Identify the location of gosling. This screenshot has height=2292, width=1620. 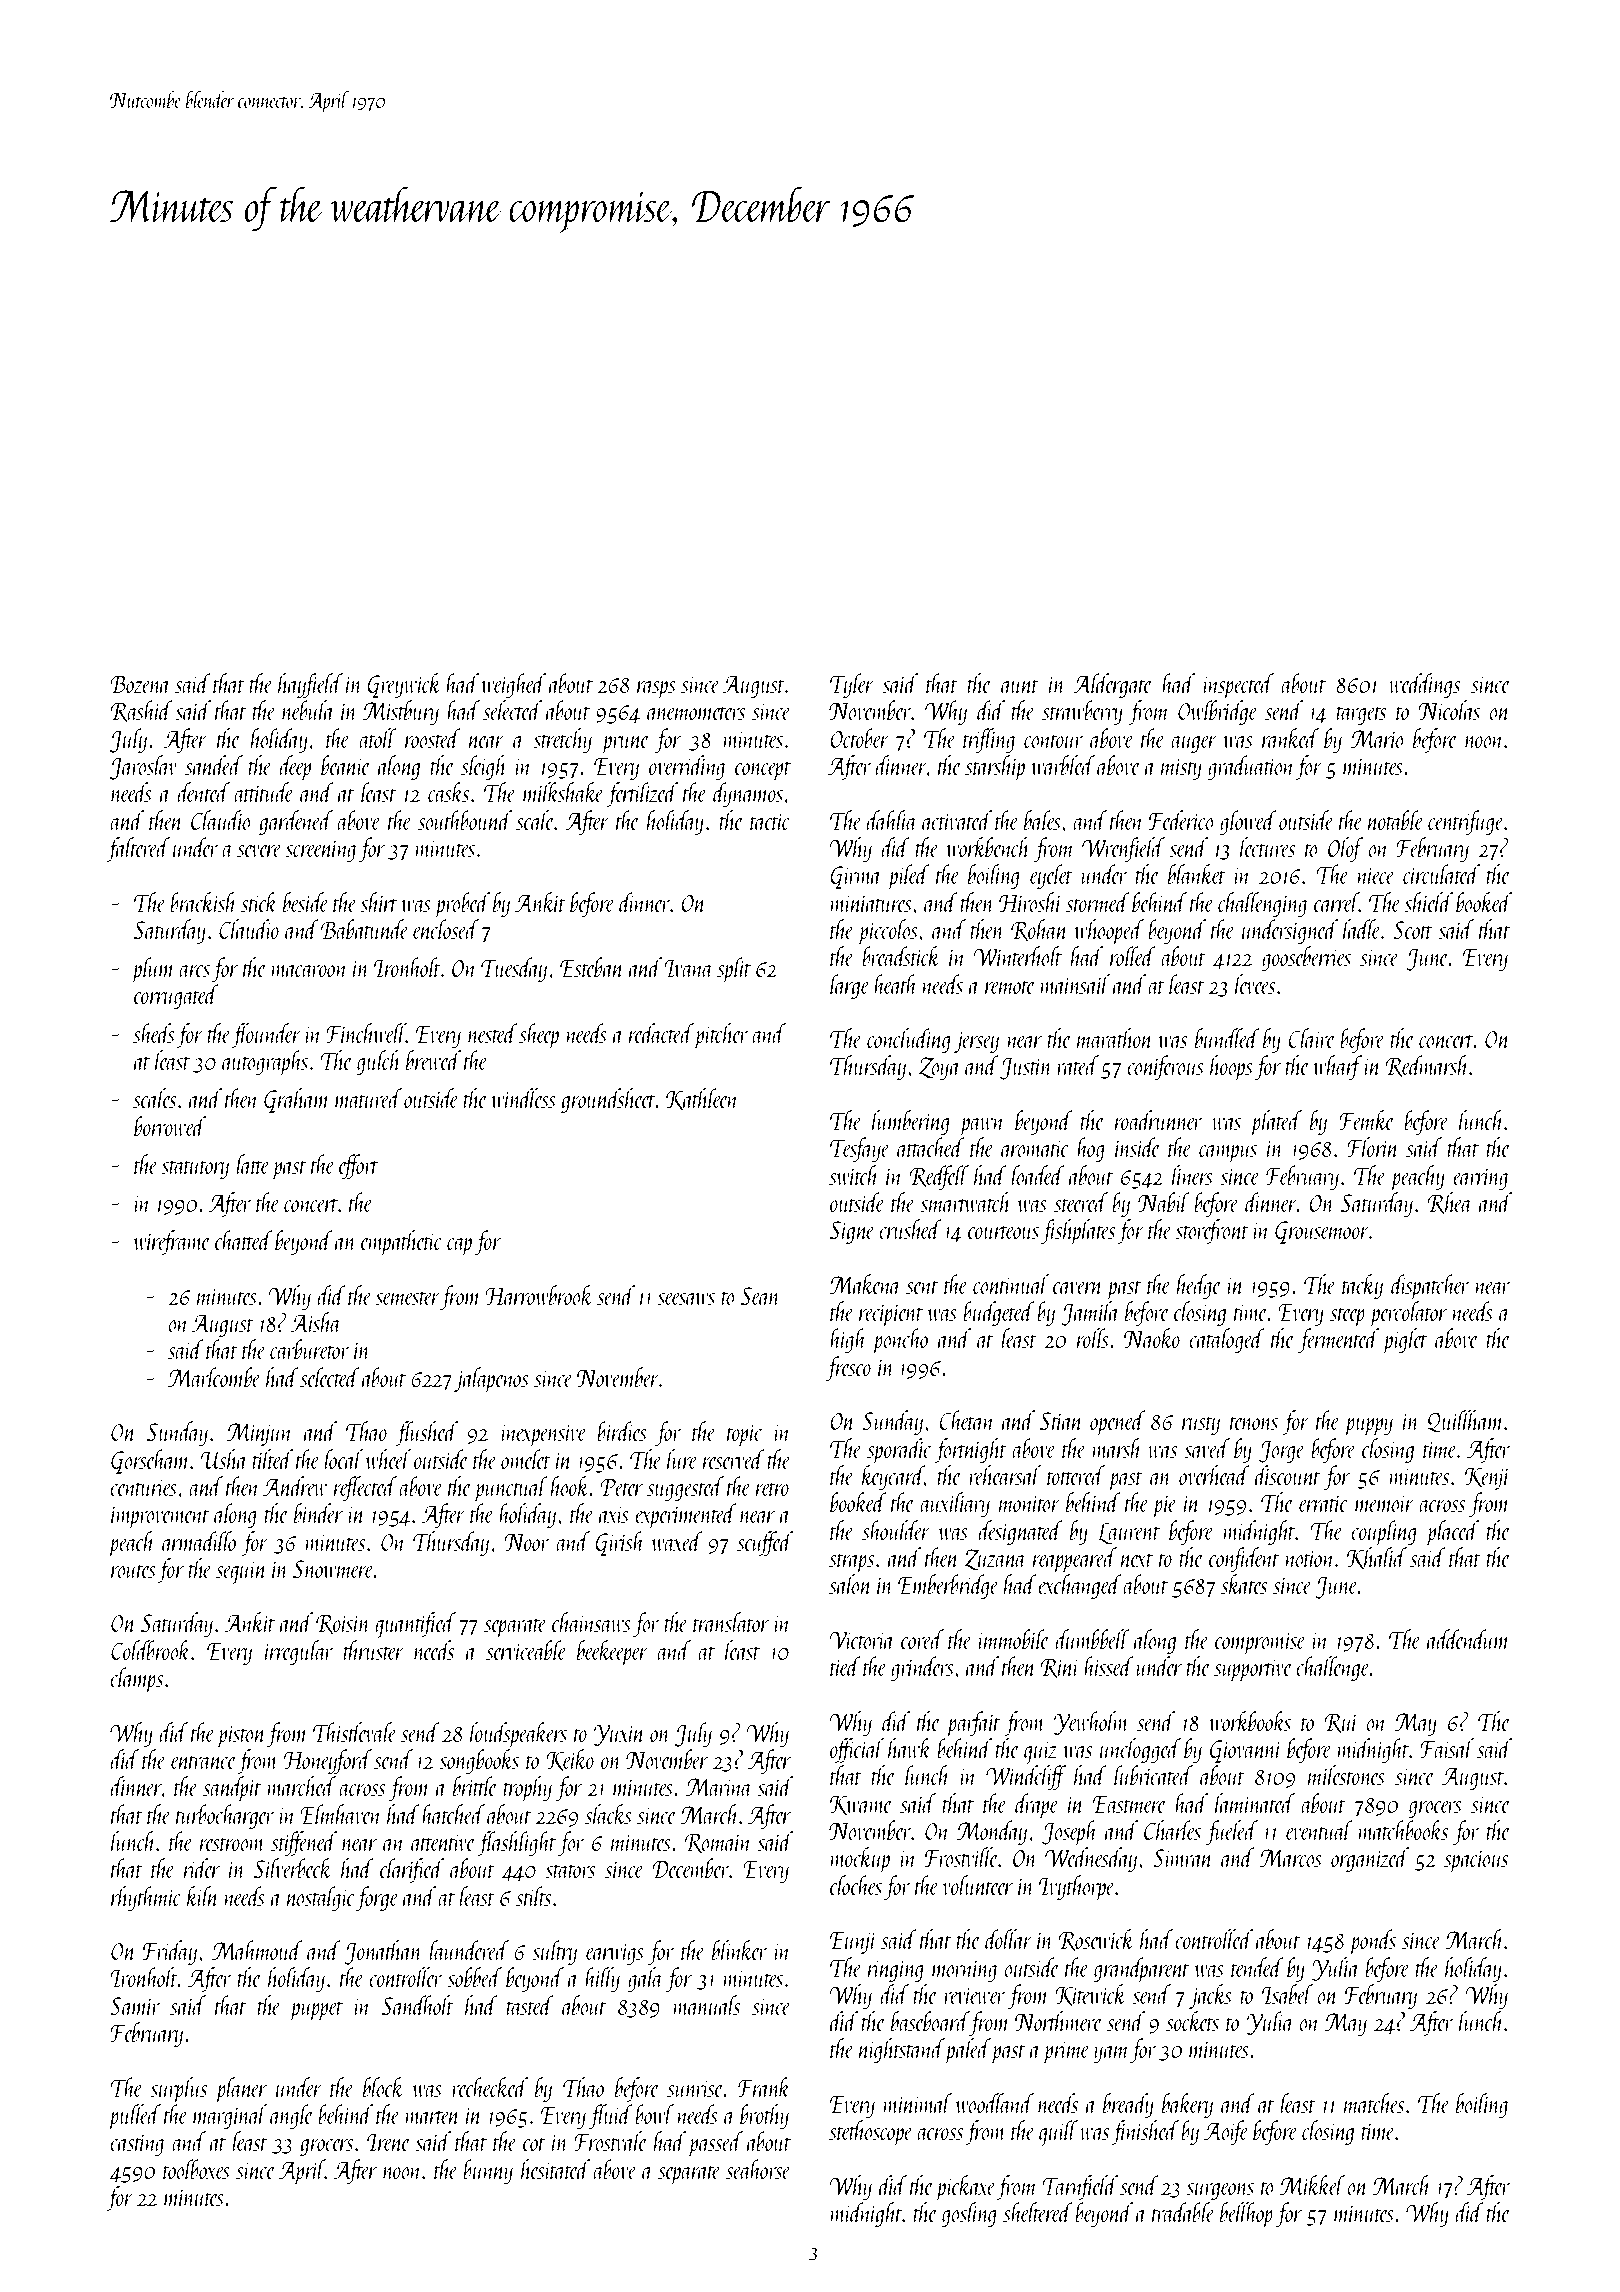
(969, 2214).
